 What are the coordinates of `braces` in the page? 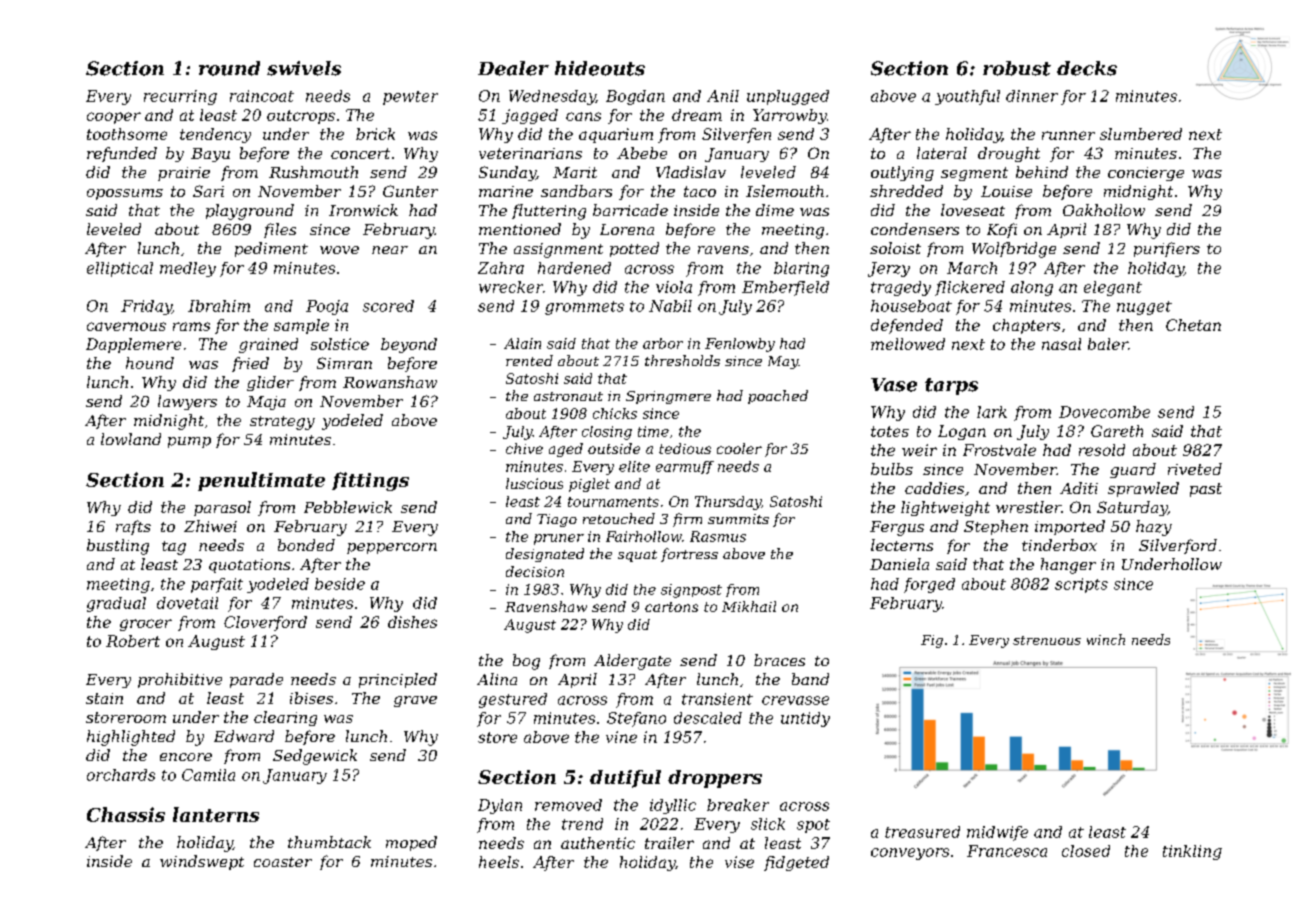 It's located at (779, 660).
